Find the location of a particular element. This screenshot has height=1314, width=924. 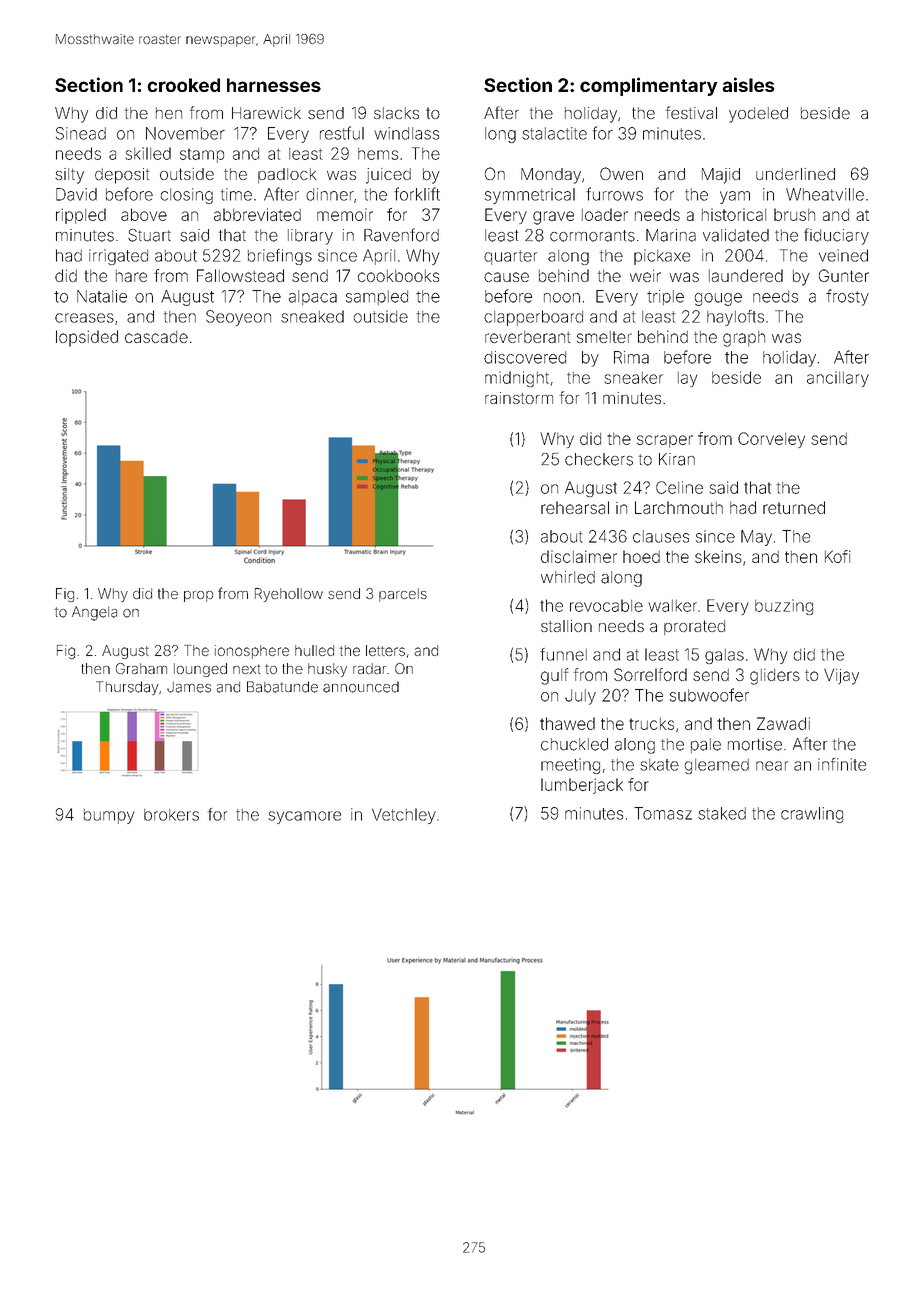

James is located at coordinates (189, 687).
